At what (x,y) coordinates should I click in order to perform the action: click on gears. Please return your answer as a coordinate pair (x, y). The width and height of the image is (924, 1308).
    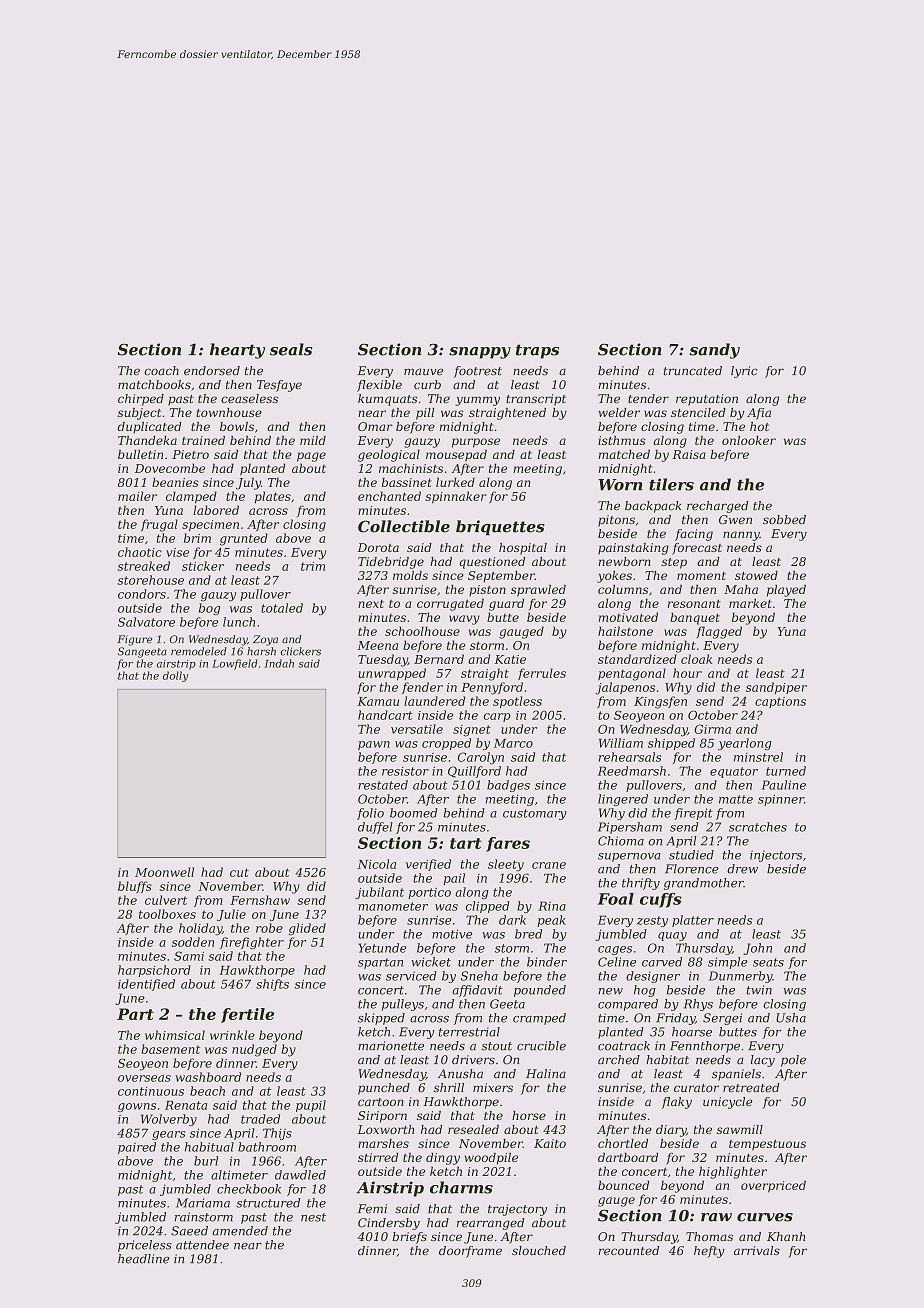
    Looking at the image, I should click on (169, 1135).
